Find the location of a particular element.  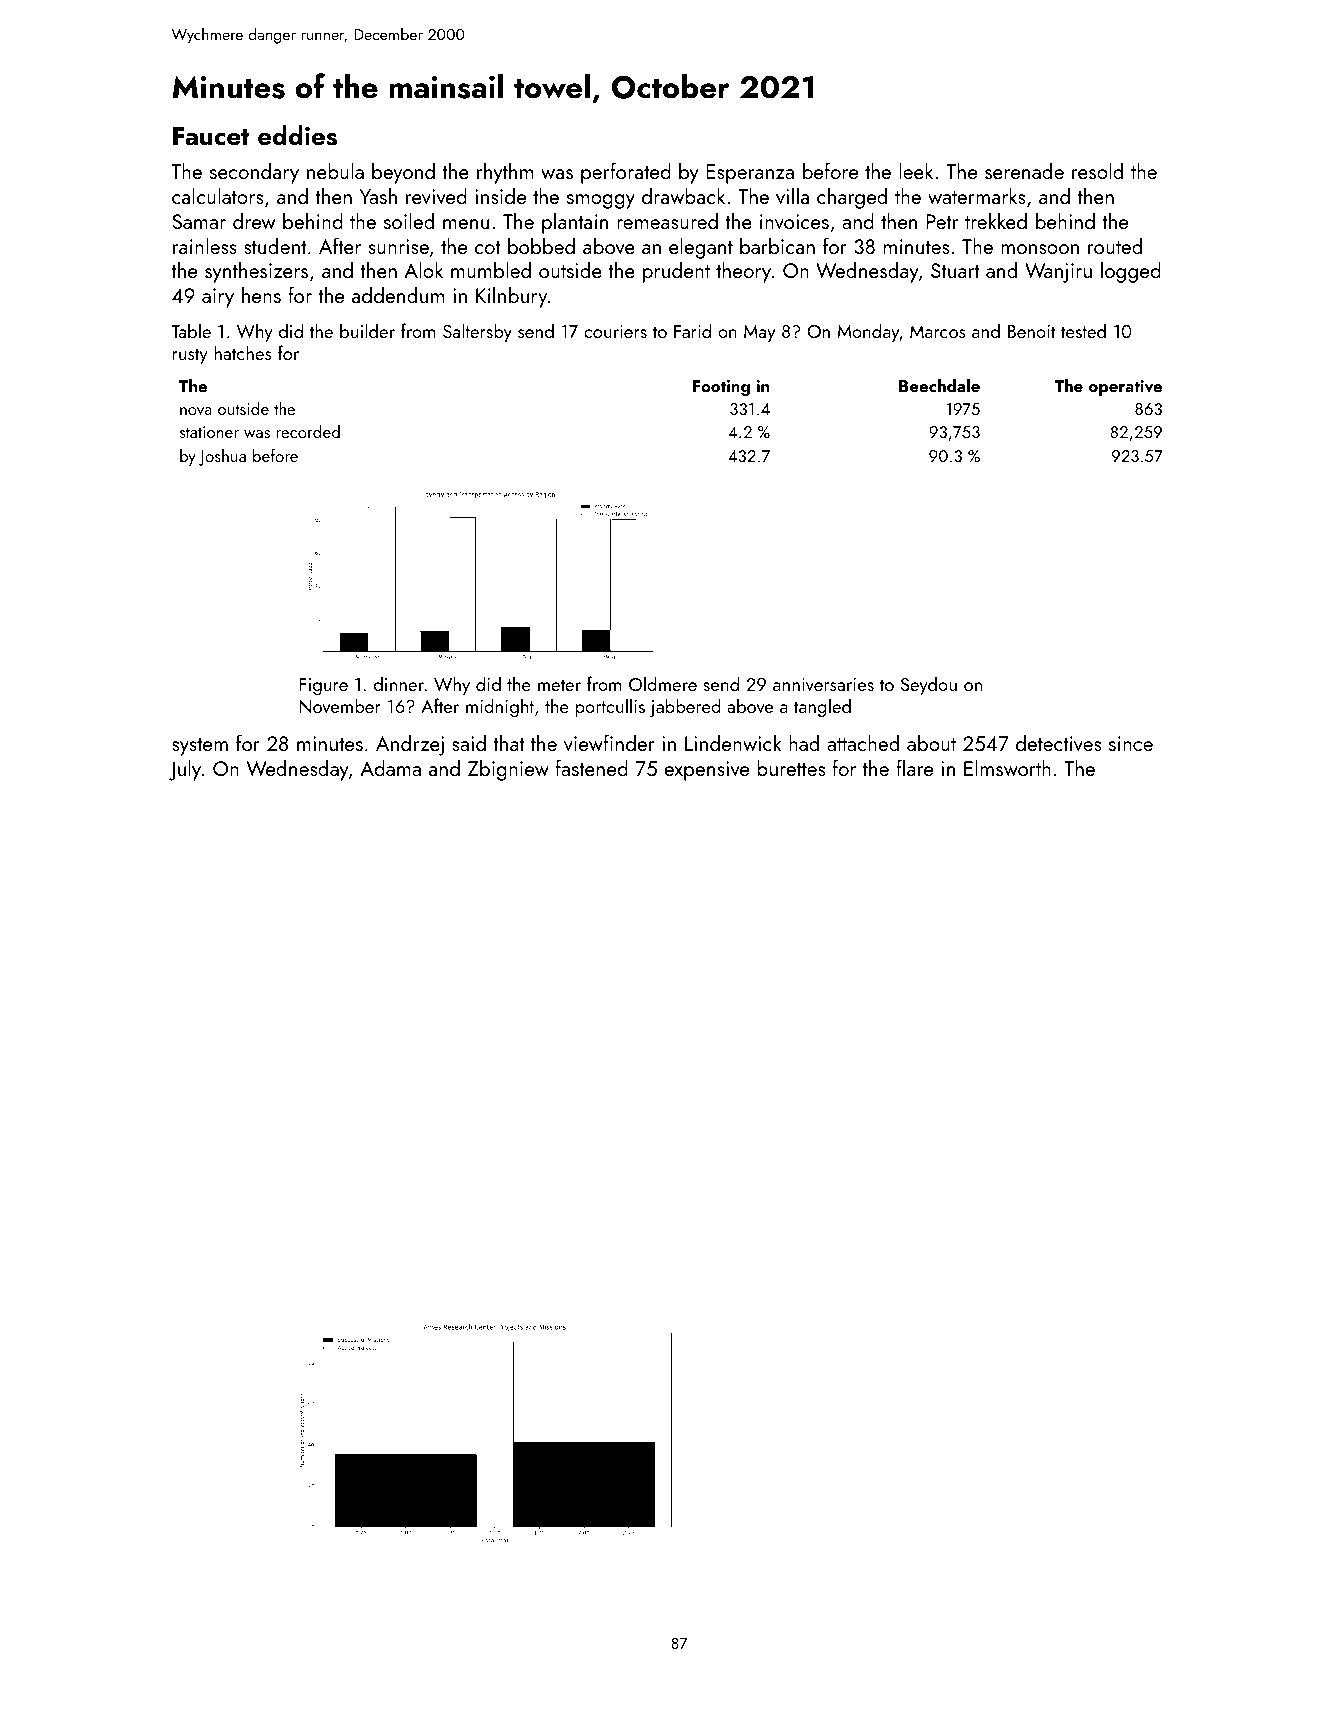

leek is located at coordinates (916, 171).
